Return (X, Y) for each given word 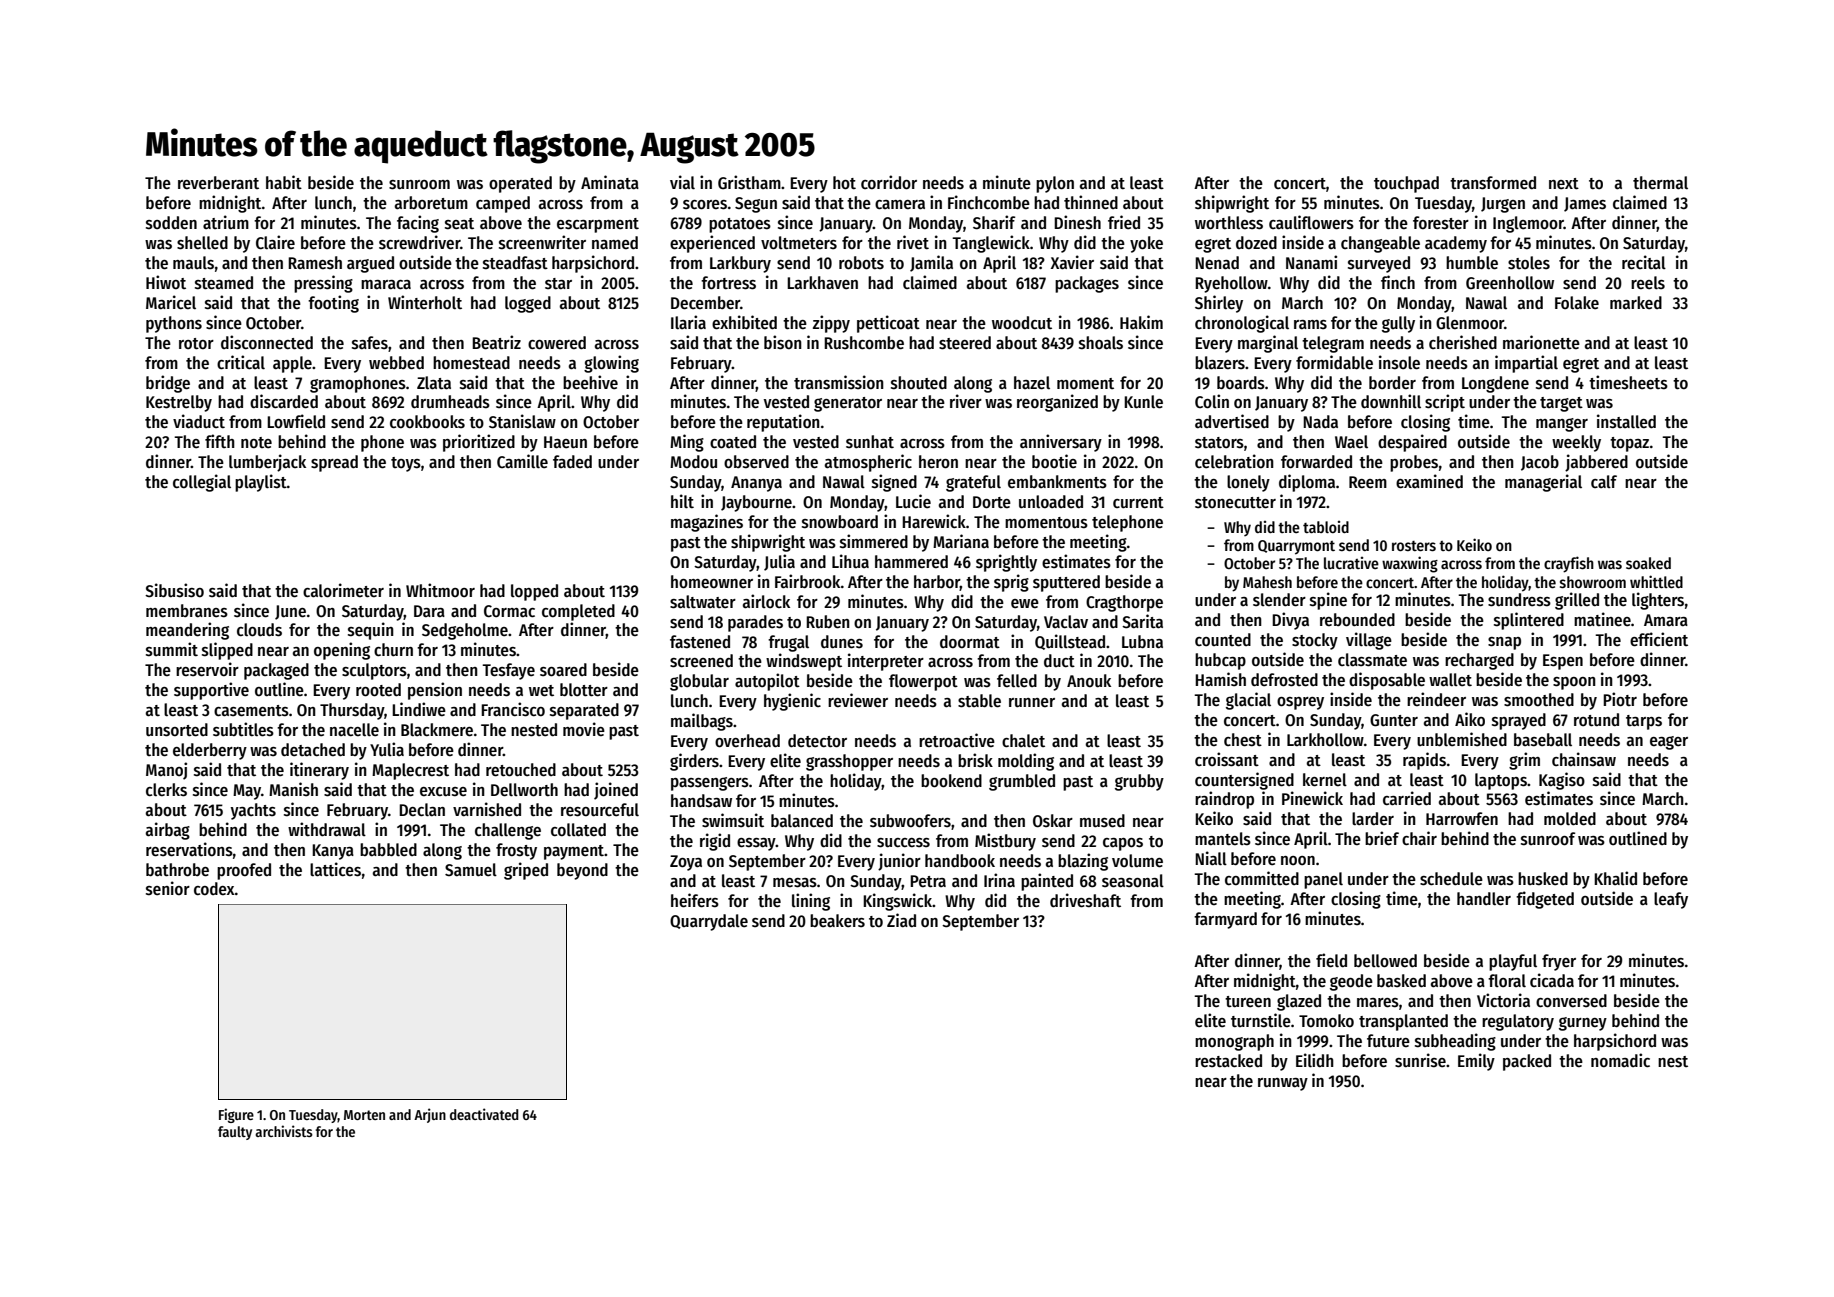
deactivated (484, 1114)
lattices (335, 869)
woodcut (1022, 323)
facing (418, 224)
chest (1243, 740)
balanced (802, 821)
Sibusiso (174, 590)
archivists (284, 1131)
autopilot (767, 682)
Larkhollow (1325, 740)
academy (1456, 244)
